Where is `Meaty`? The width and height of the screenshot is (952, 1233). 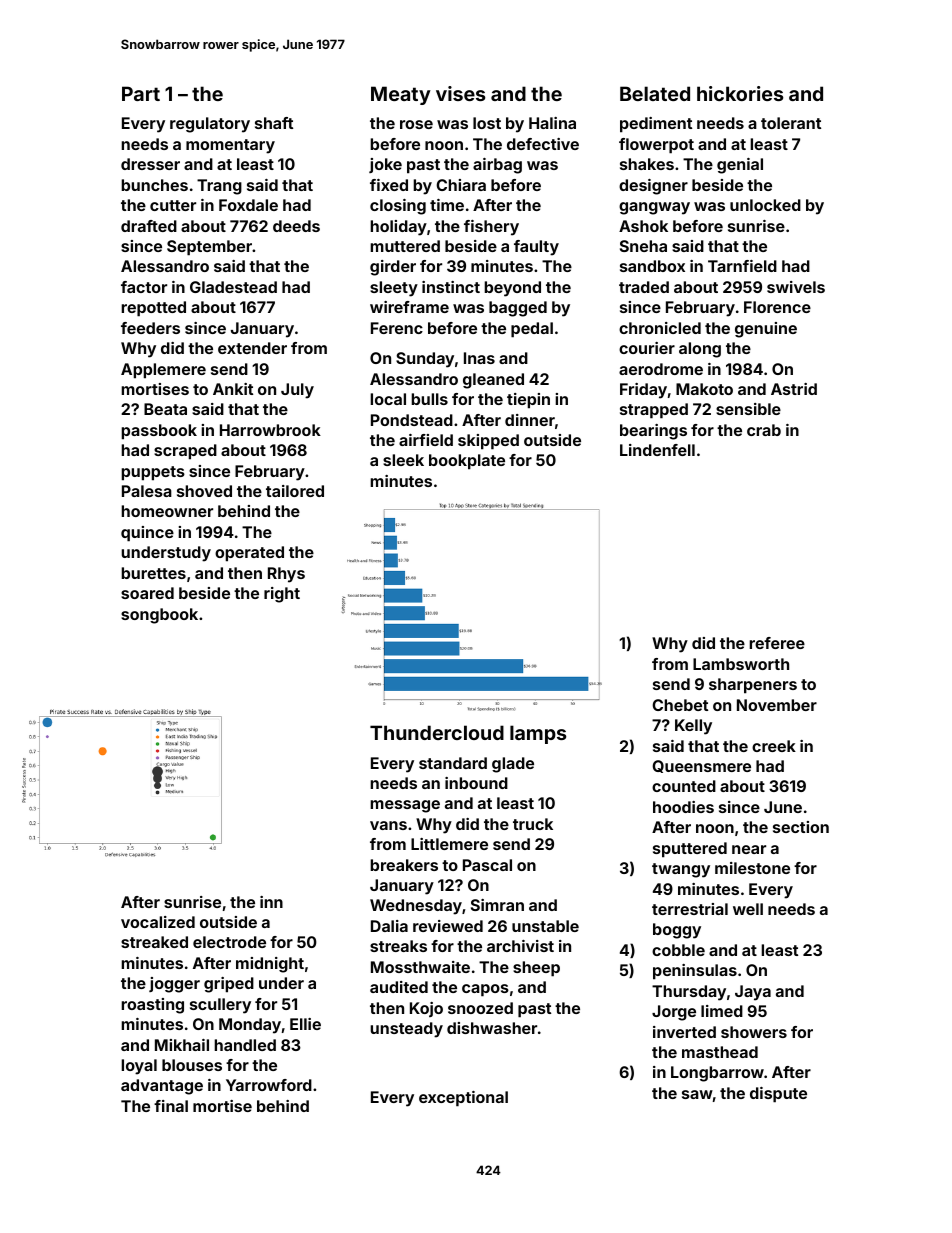
Meaty is located at coordinates (401, 95).
